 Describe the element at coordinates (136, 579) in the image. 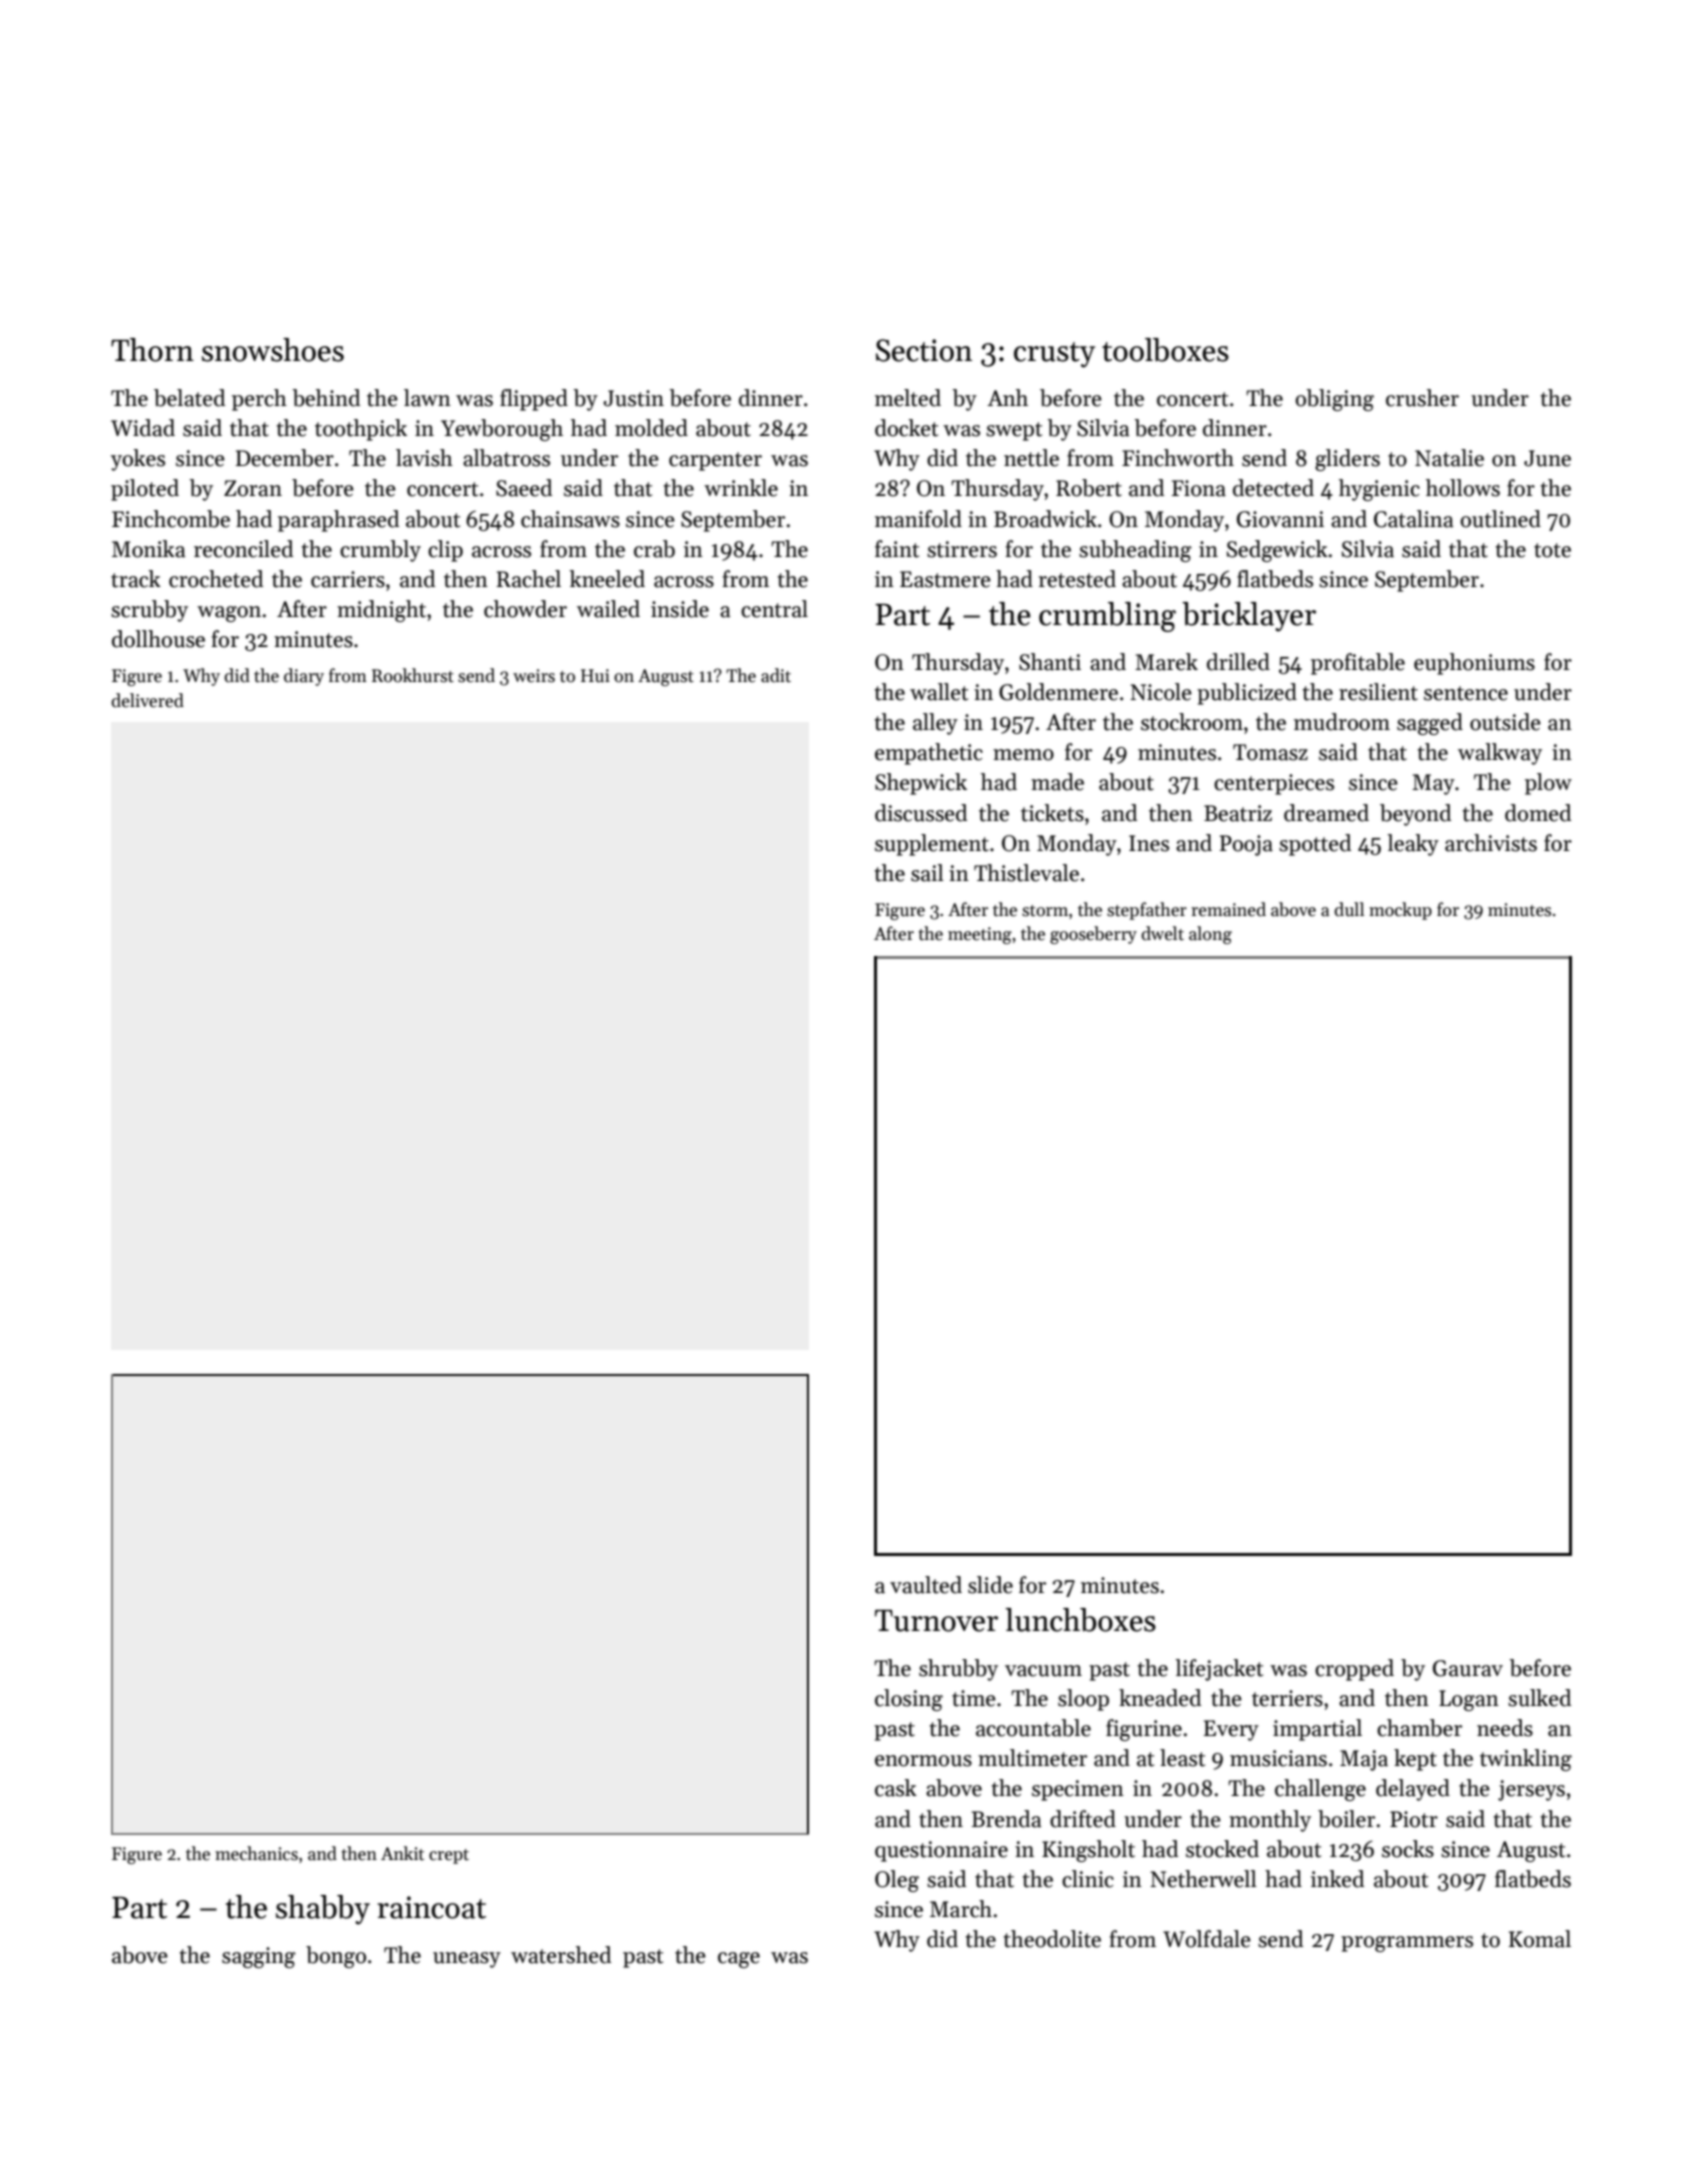

I see `track` at that location.
